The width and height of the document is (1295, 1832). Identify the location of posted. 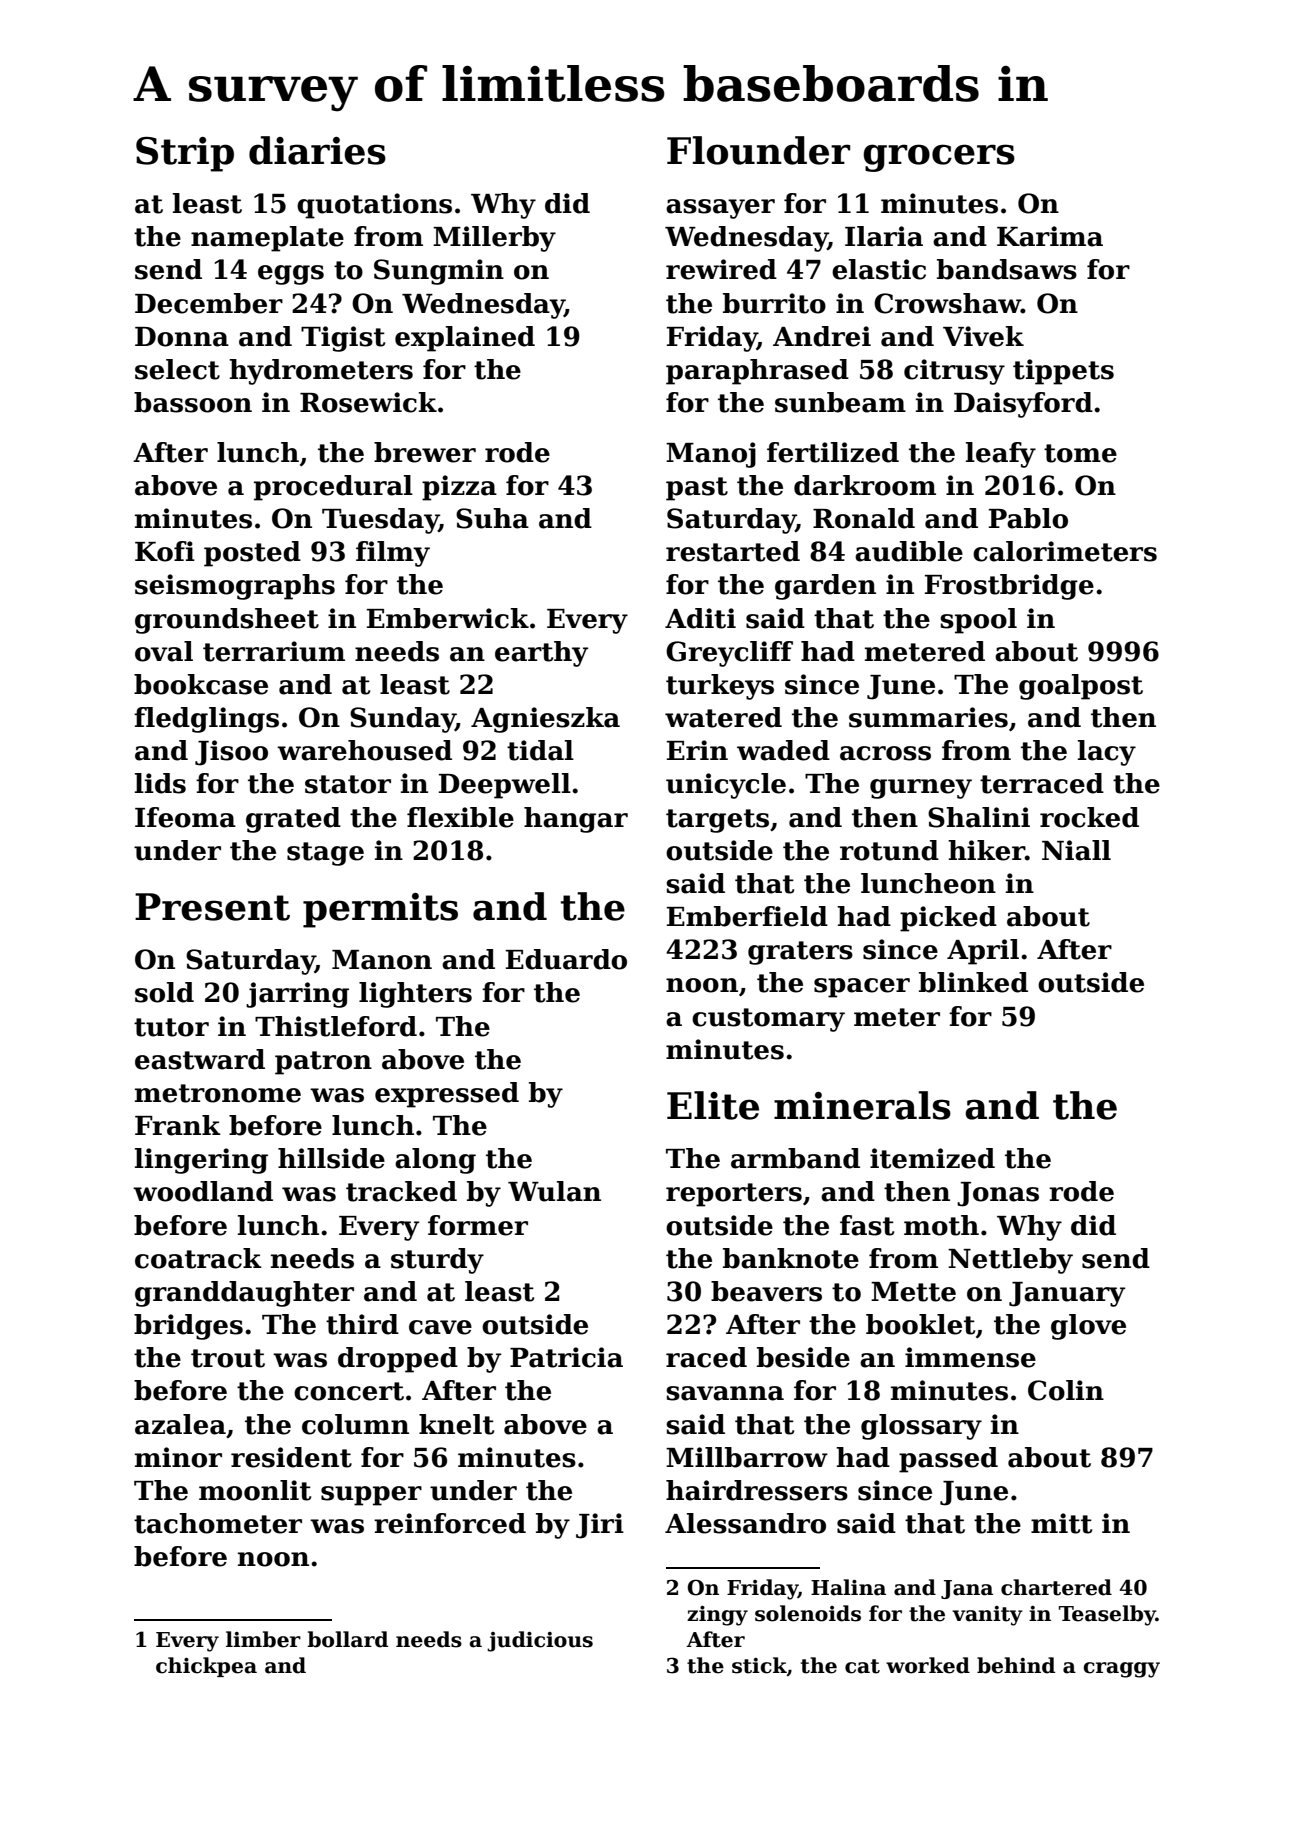
(252, 554).
